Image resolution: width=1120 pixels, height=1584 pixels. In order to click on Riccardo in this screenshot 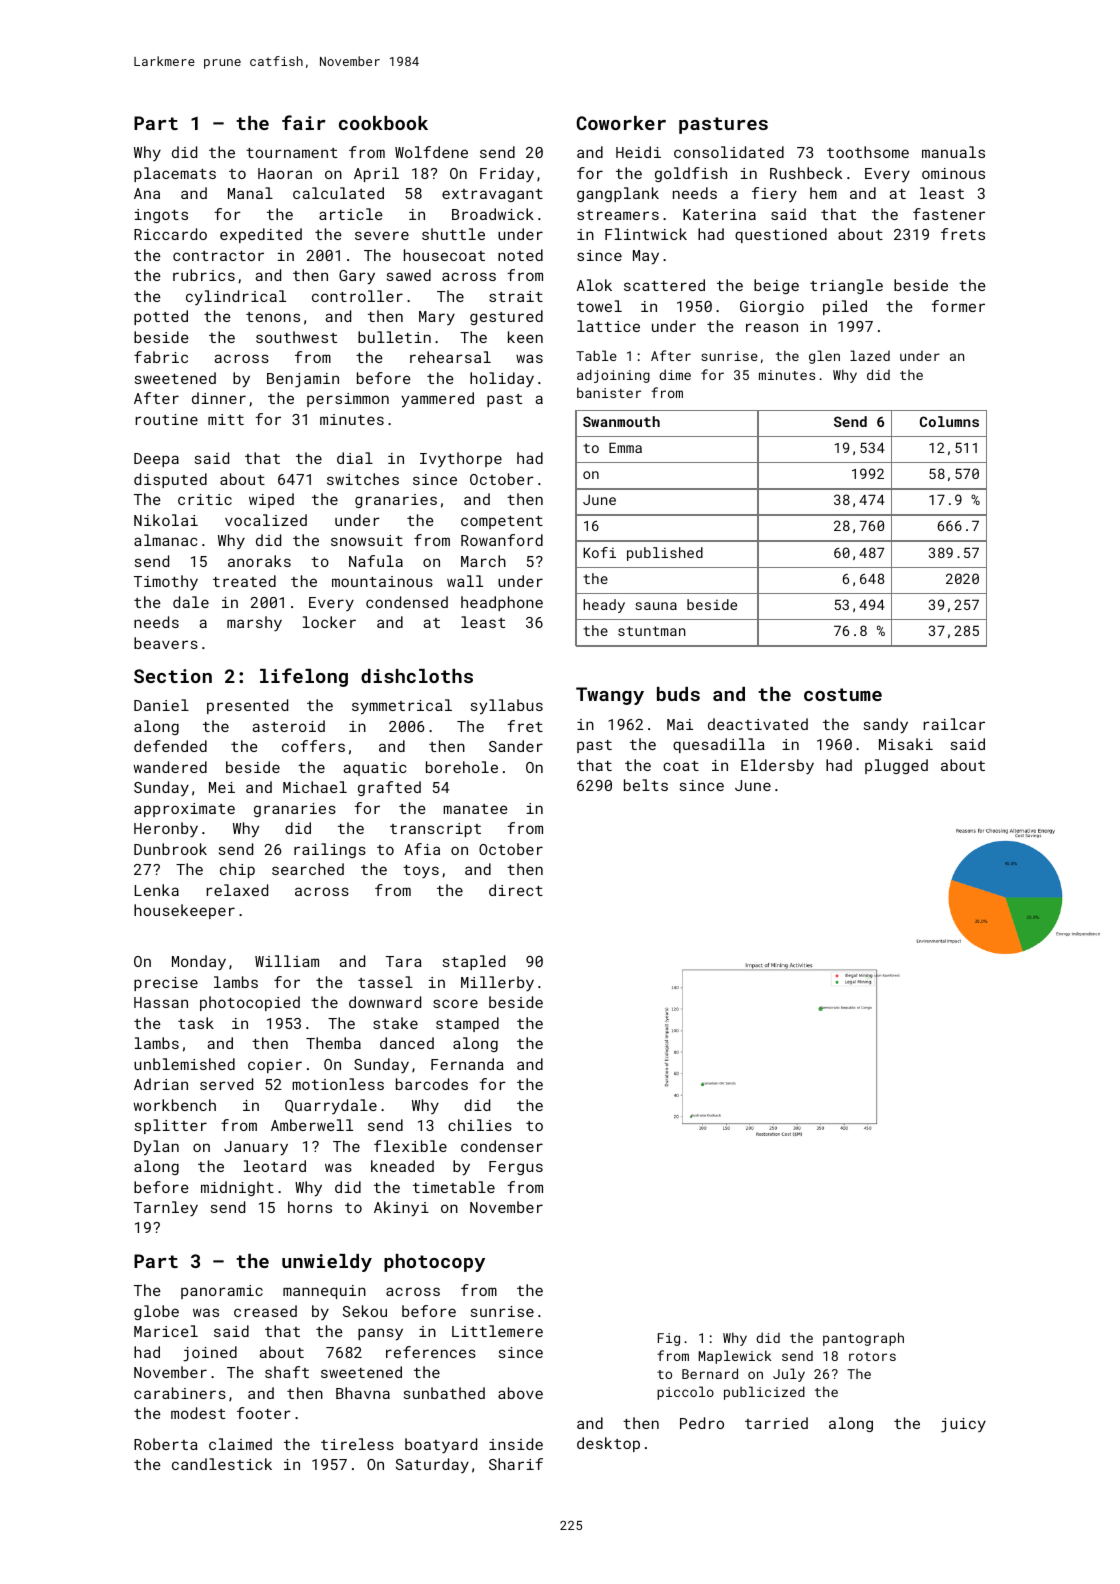, I will do `click(170, 234)`.
